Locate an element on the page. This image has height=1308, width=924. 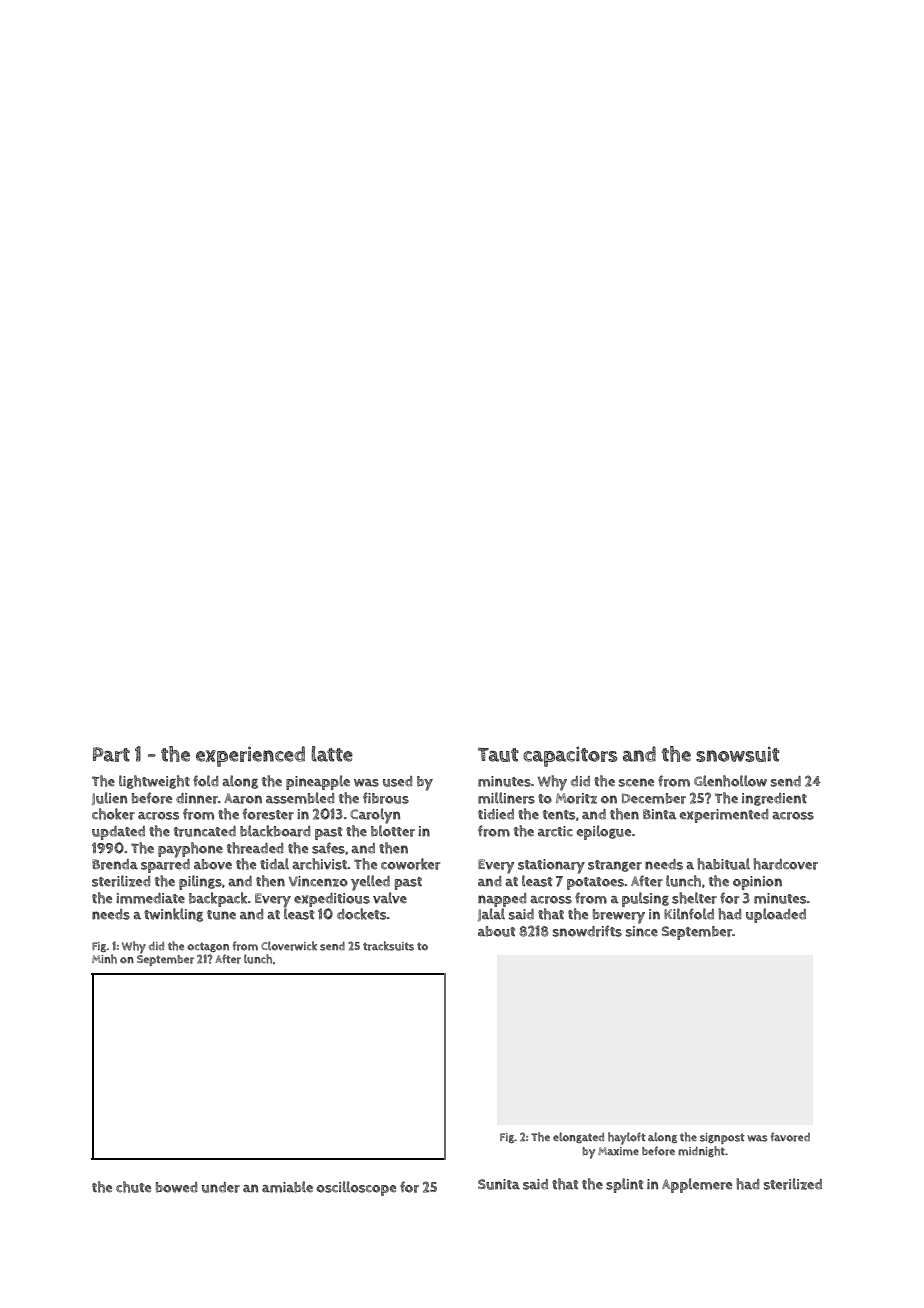
napped is located at coordinates (502, 900).
